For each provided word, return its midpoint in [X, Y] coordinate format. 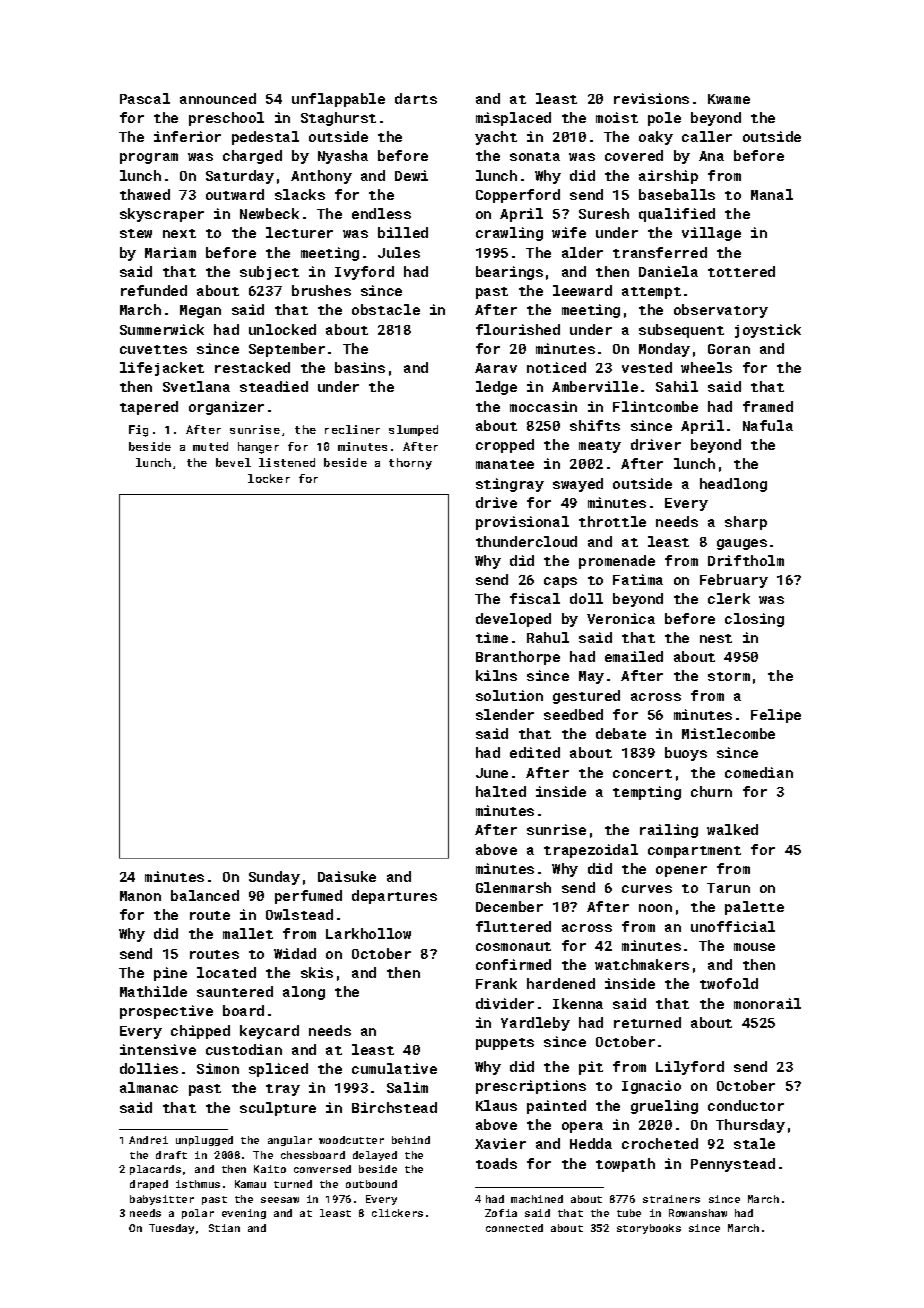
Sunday [274, 878]
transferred [660, 252]
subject [269, 273]
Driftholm [746, 560]
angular [290, 1141]
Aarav [496, 368]
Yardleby [535, 1024]
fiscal [535, 598]
